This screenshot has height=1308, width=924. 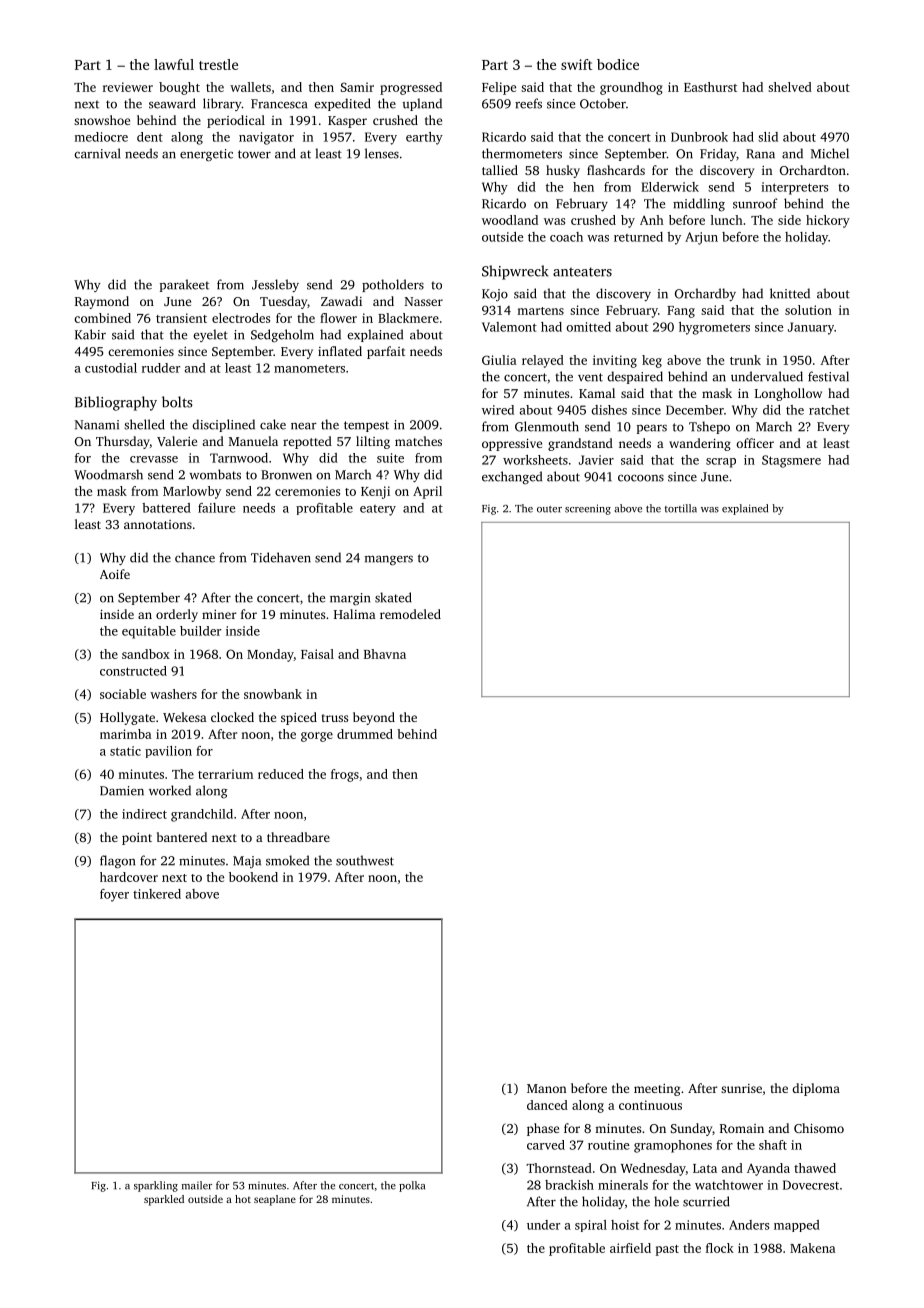 I want to click on trestle, so click(x=218, y=64).
